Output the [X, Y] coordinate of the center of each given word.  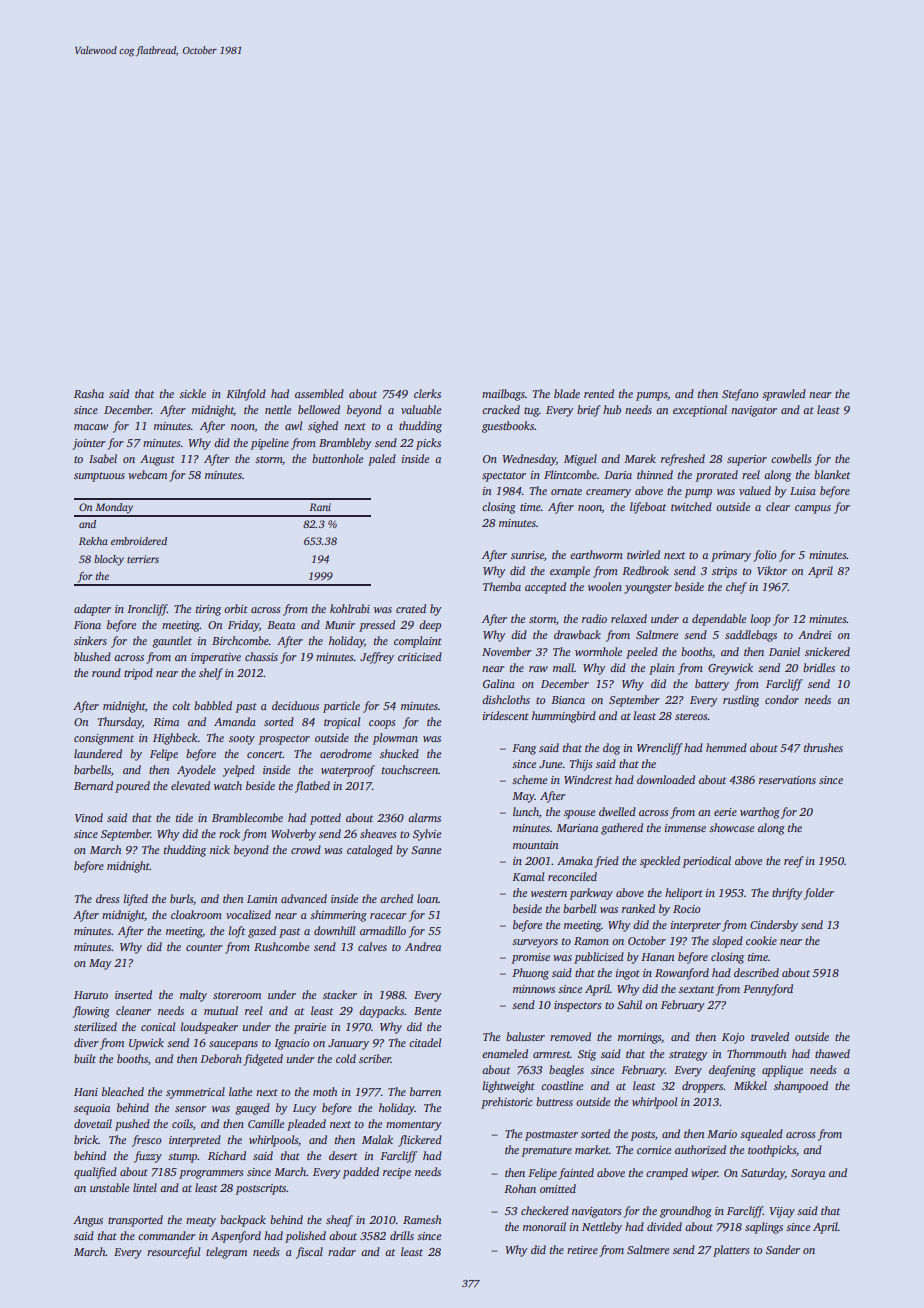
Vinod [89, 817]
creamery [608, 493]
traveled [770, 1036]
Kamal [528, 876]
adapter [92, 610]
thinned [655, 474]
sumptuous [99, 477]
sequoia [92, 1109]
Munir [340, 625]
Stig [587, 1055]
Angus [88, 1221]
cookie [761, 940]
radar [342, 1251]
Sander [783, 1249]
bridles [819, 667]
